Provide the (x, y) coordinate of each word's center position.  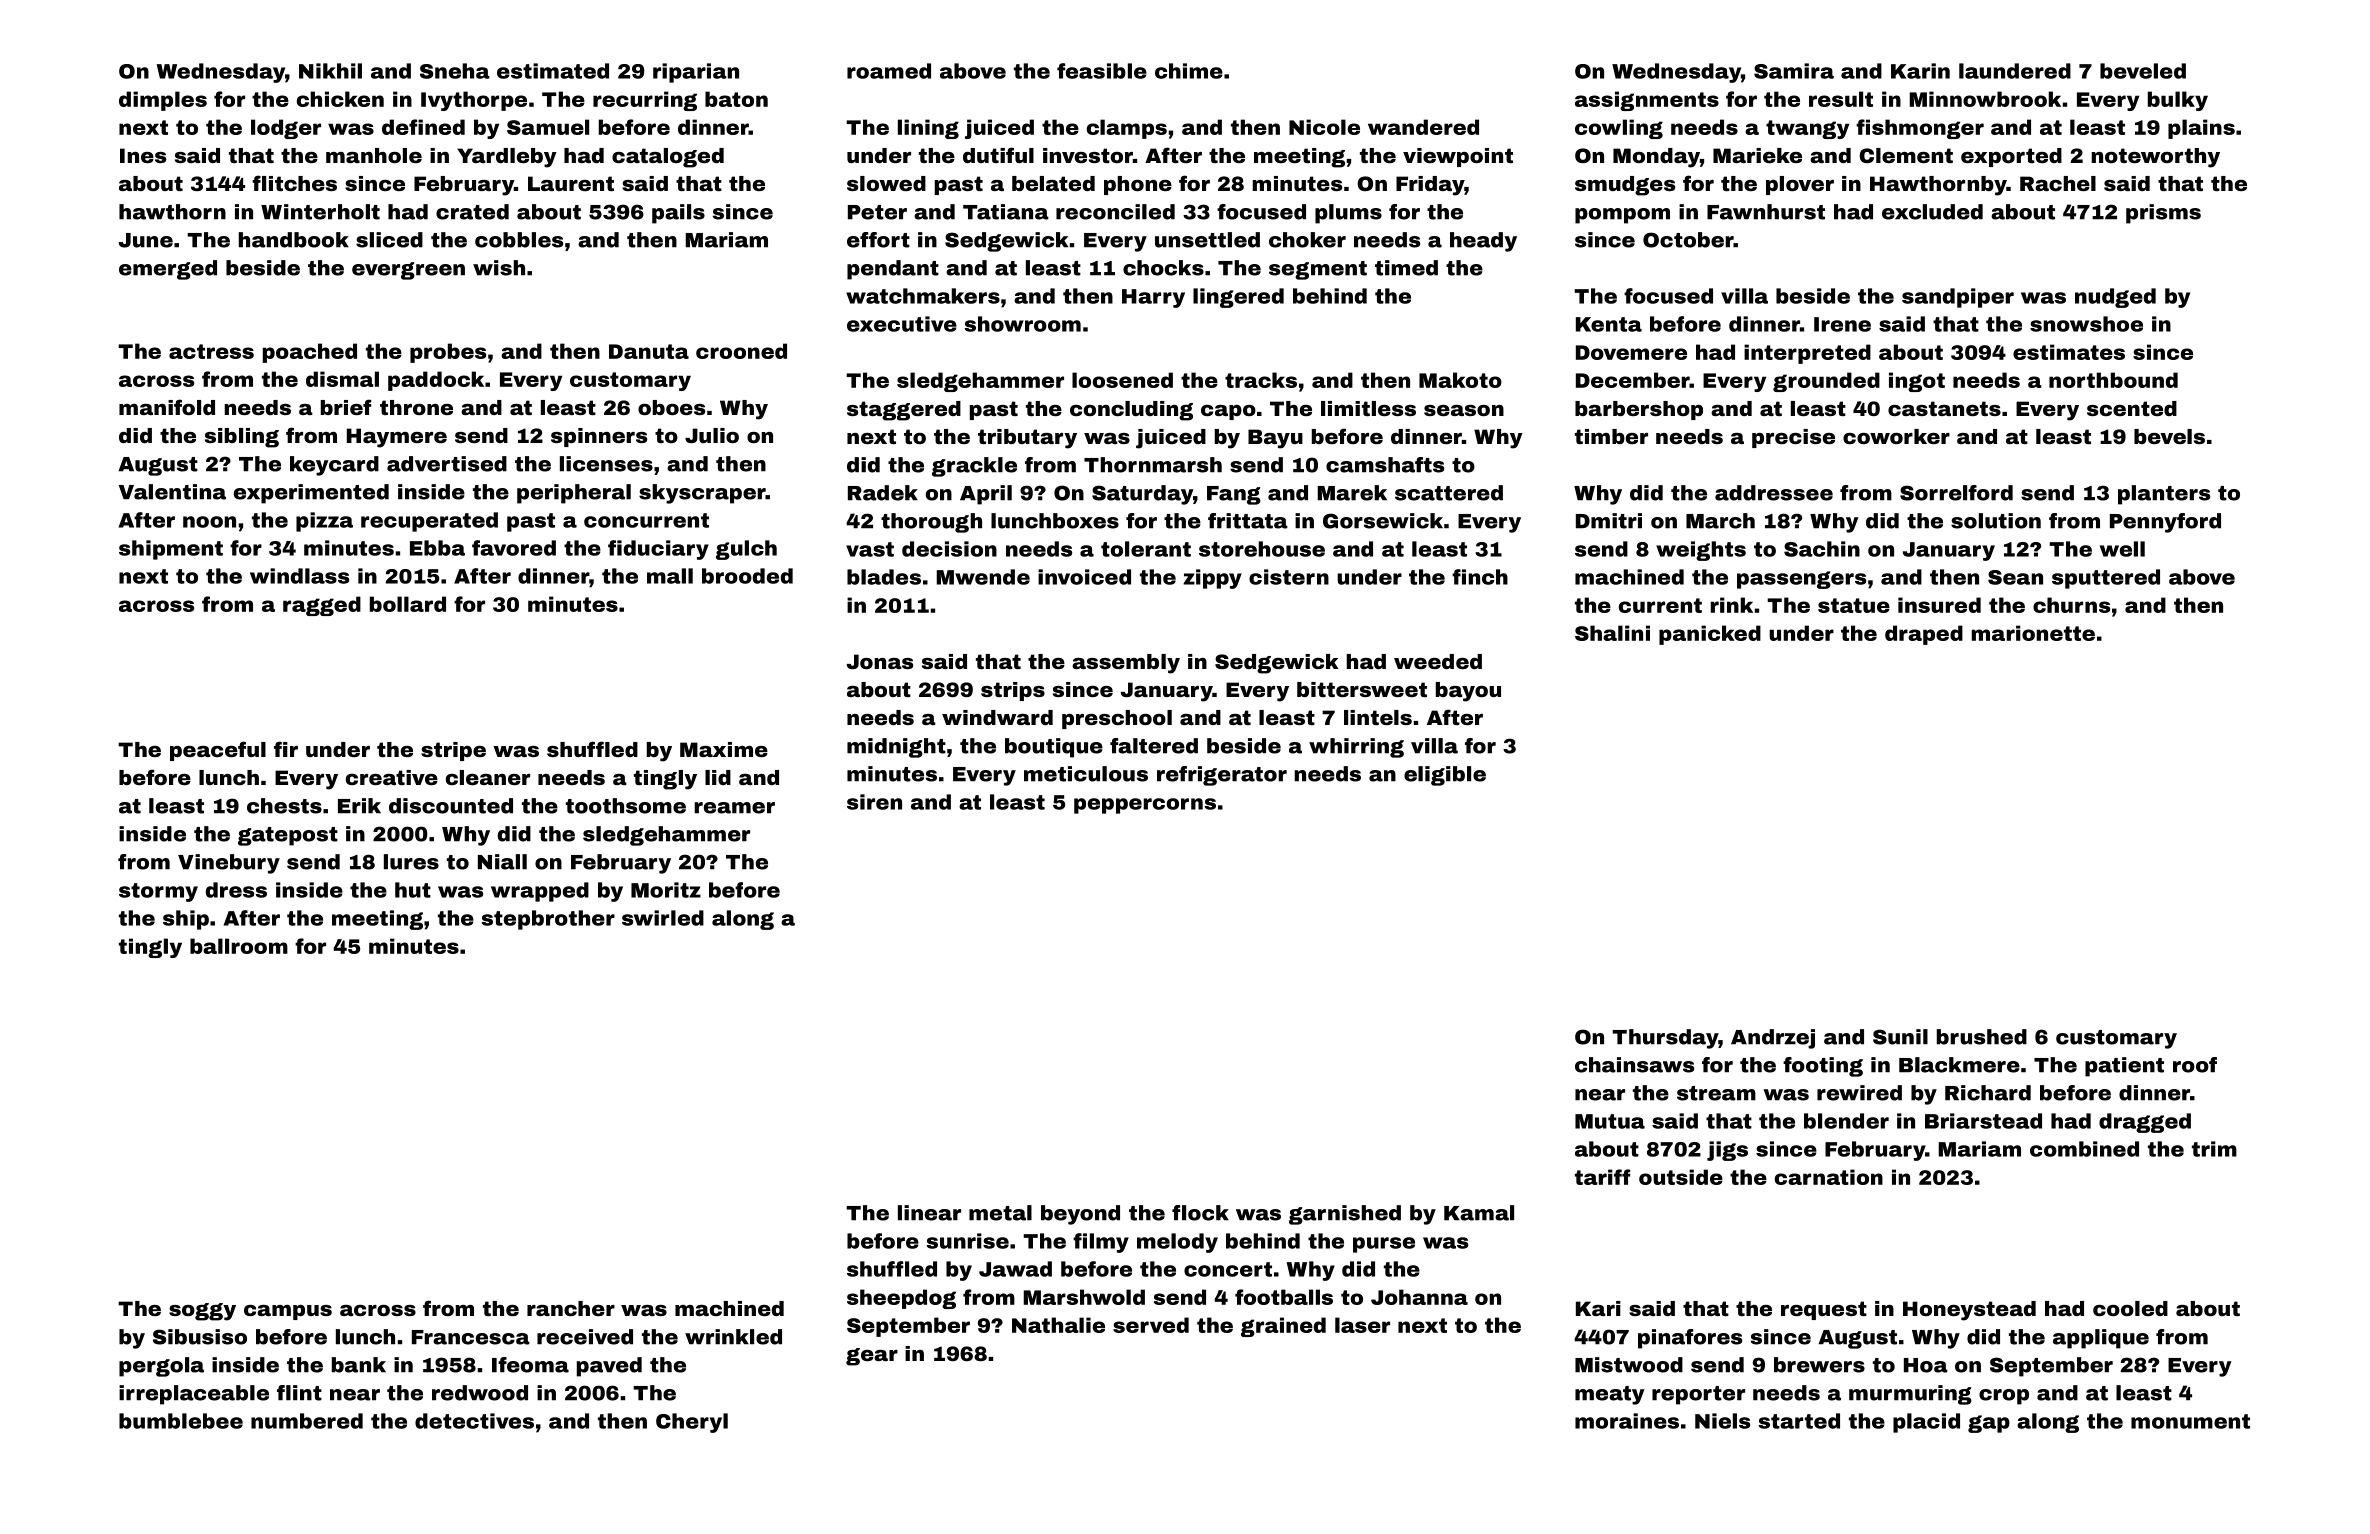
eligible (1445, 776)
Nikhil (330, 71)
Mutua (1610, 1121)
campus (288, 1312)
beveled (2143, 71)
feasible (1102, 71)
